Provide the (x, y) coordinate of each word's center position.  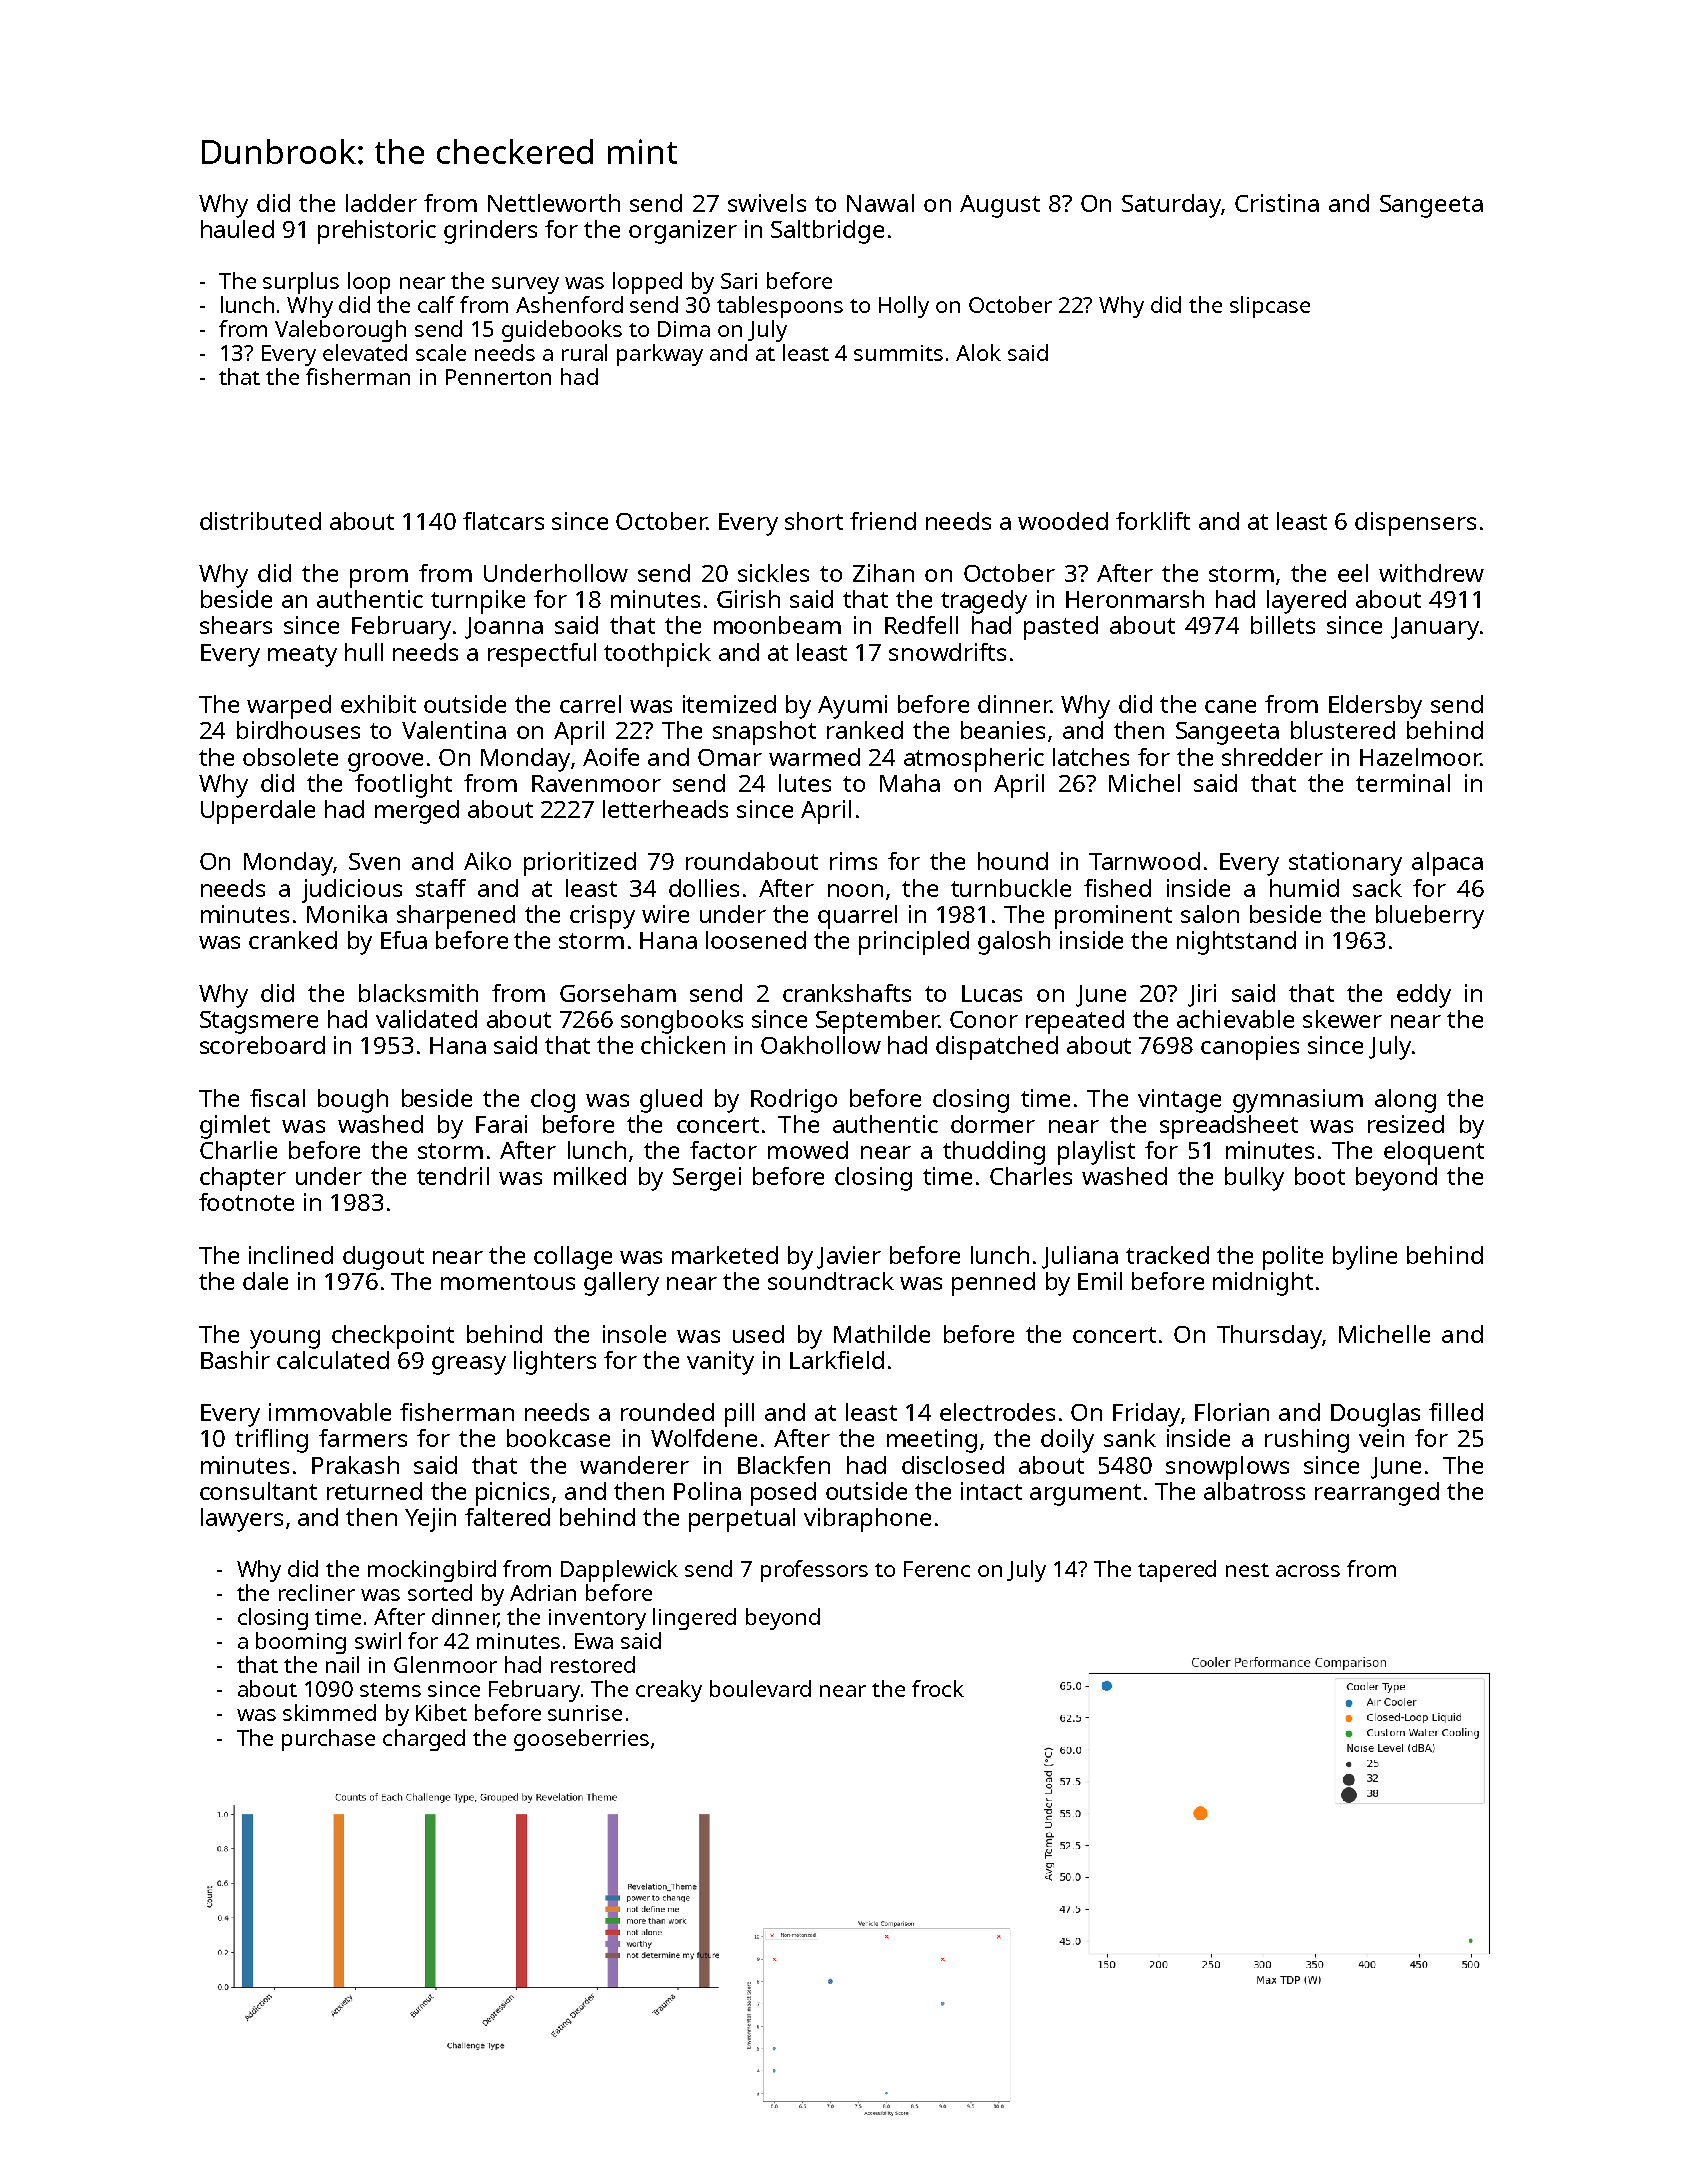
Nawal (880, 203)
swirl (378, 1640)
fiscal (277, 1098)
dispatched (997, 1048)
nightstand (1236, 943)
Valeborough (340, 331)
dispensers (1415, 524)
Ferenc (937, 1569)
